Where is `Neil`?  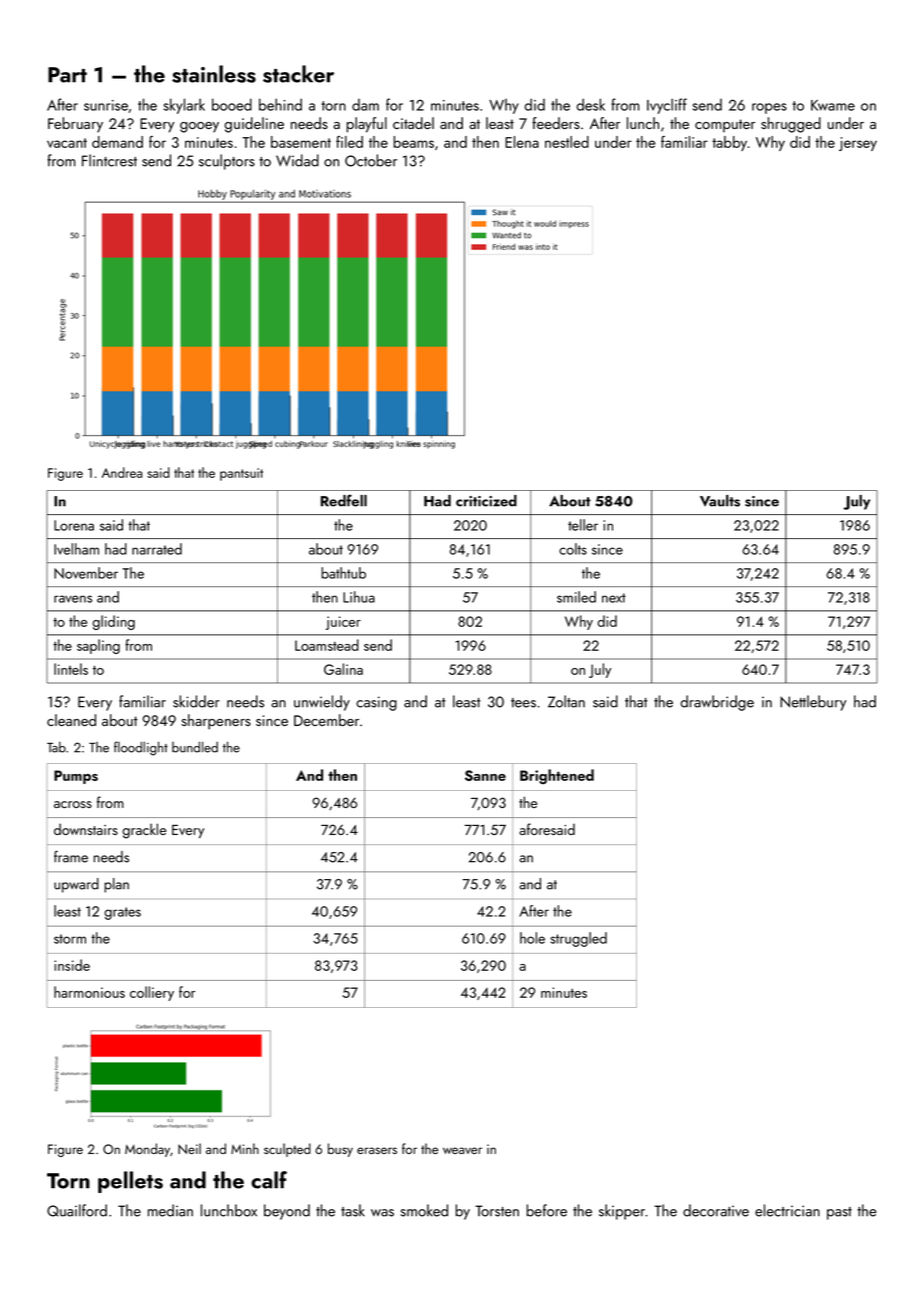 Neil is located at coordinates (189, 1148).
